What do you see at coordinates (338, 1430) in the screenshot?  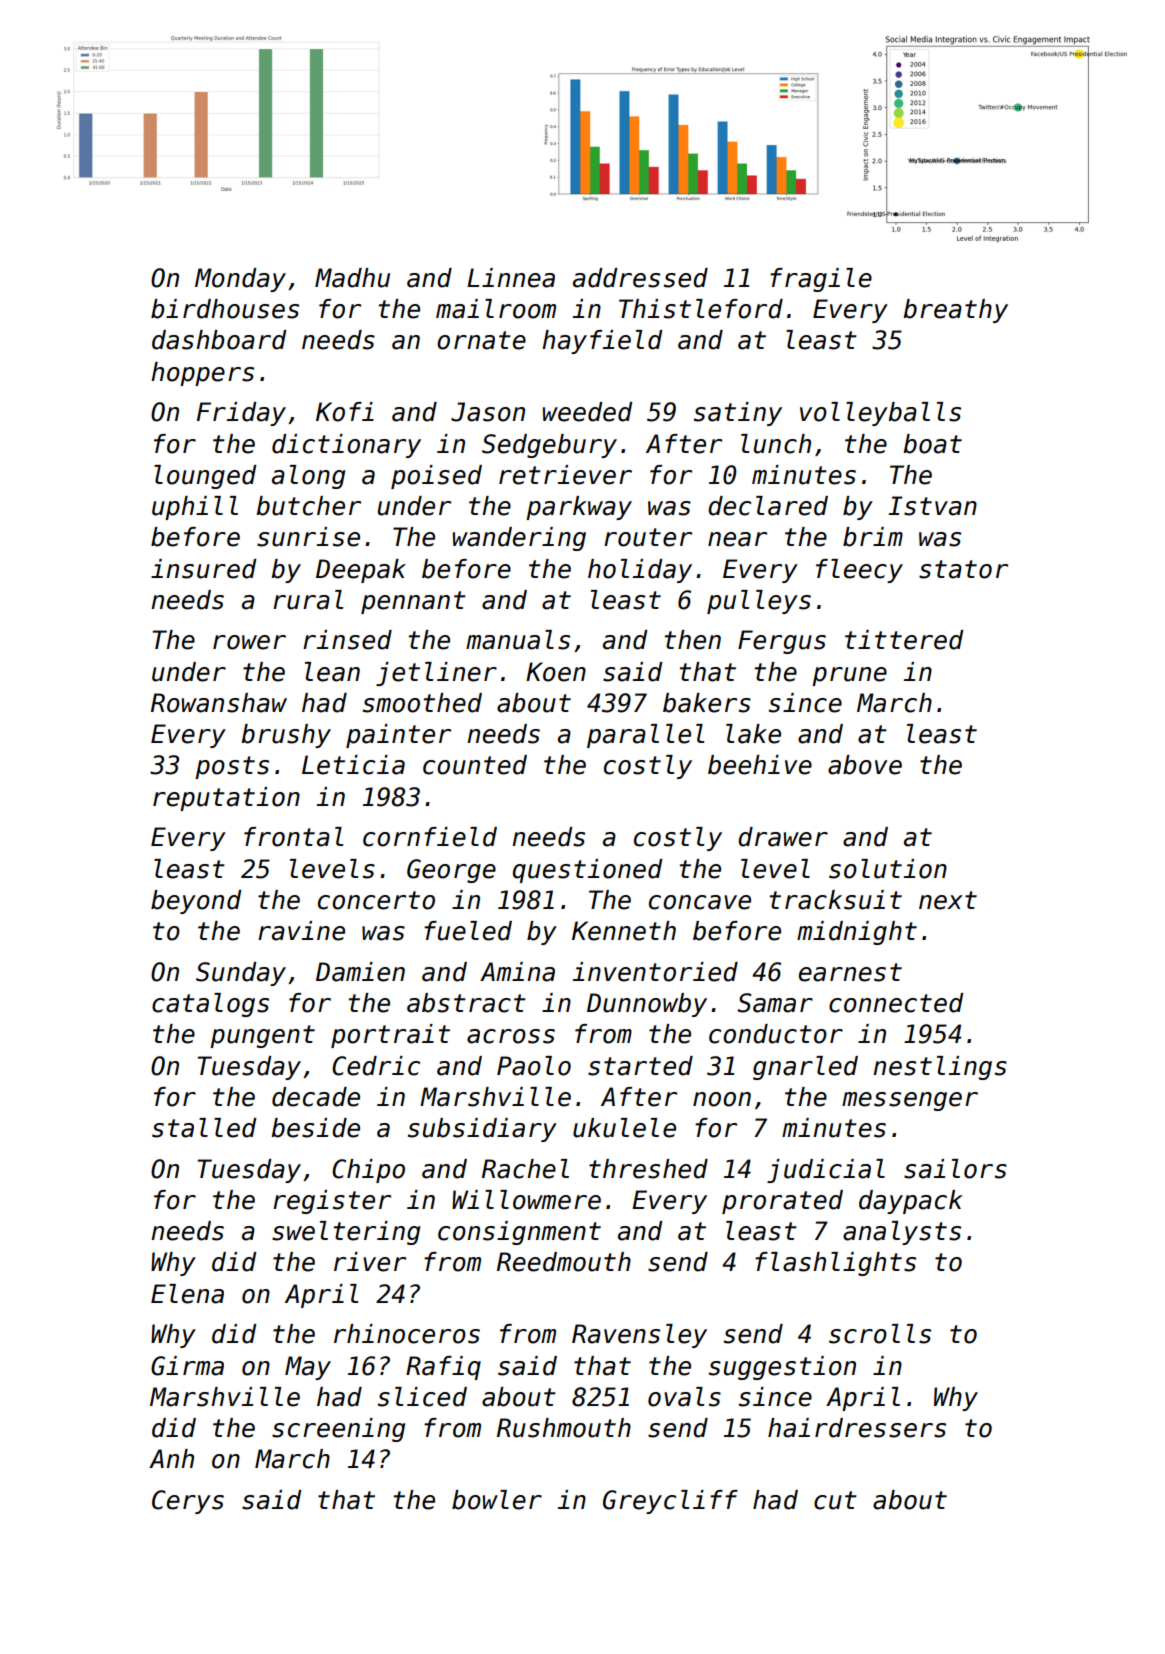 I see `screening` at bounding box center [338, 1430].
